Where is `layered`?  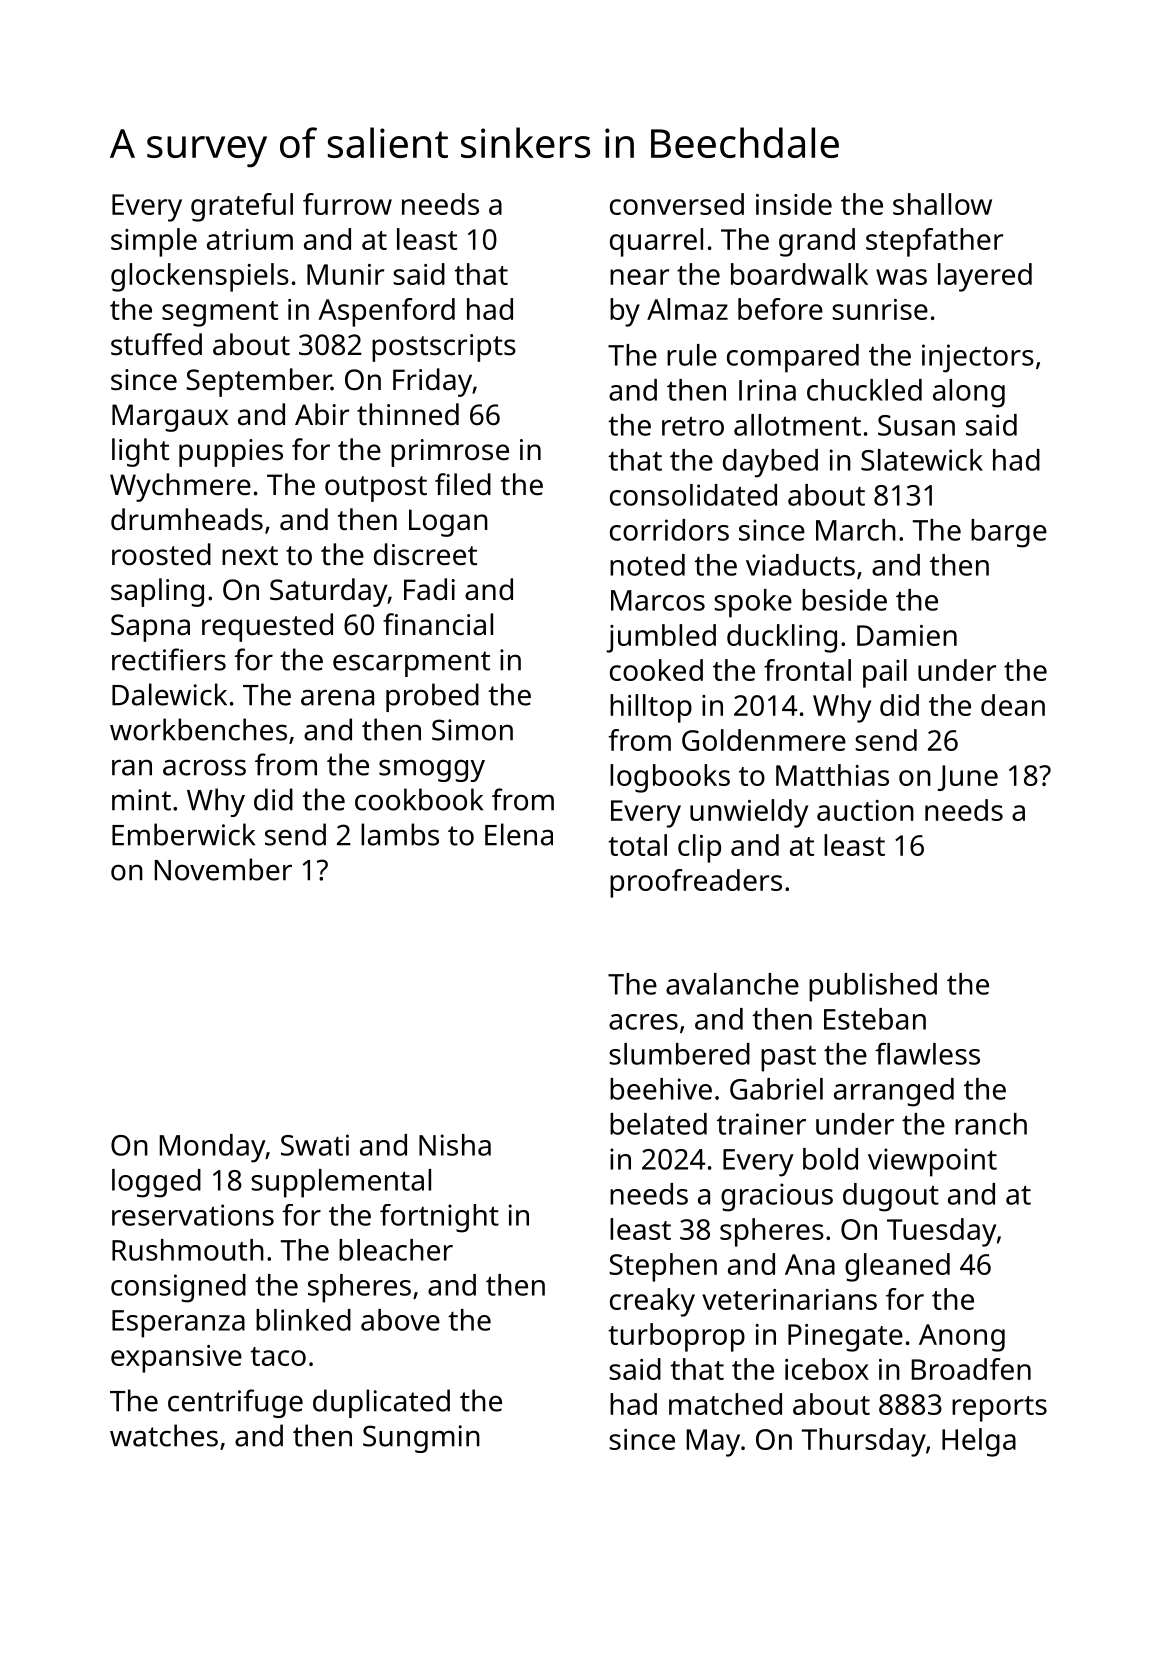 layered is located at coordinates (985, 277).
